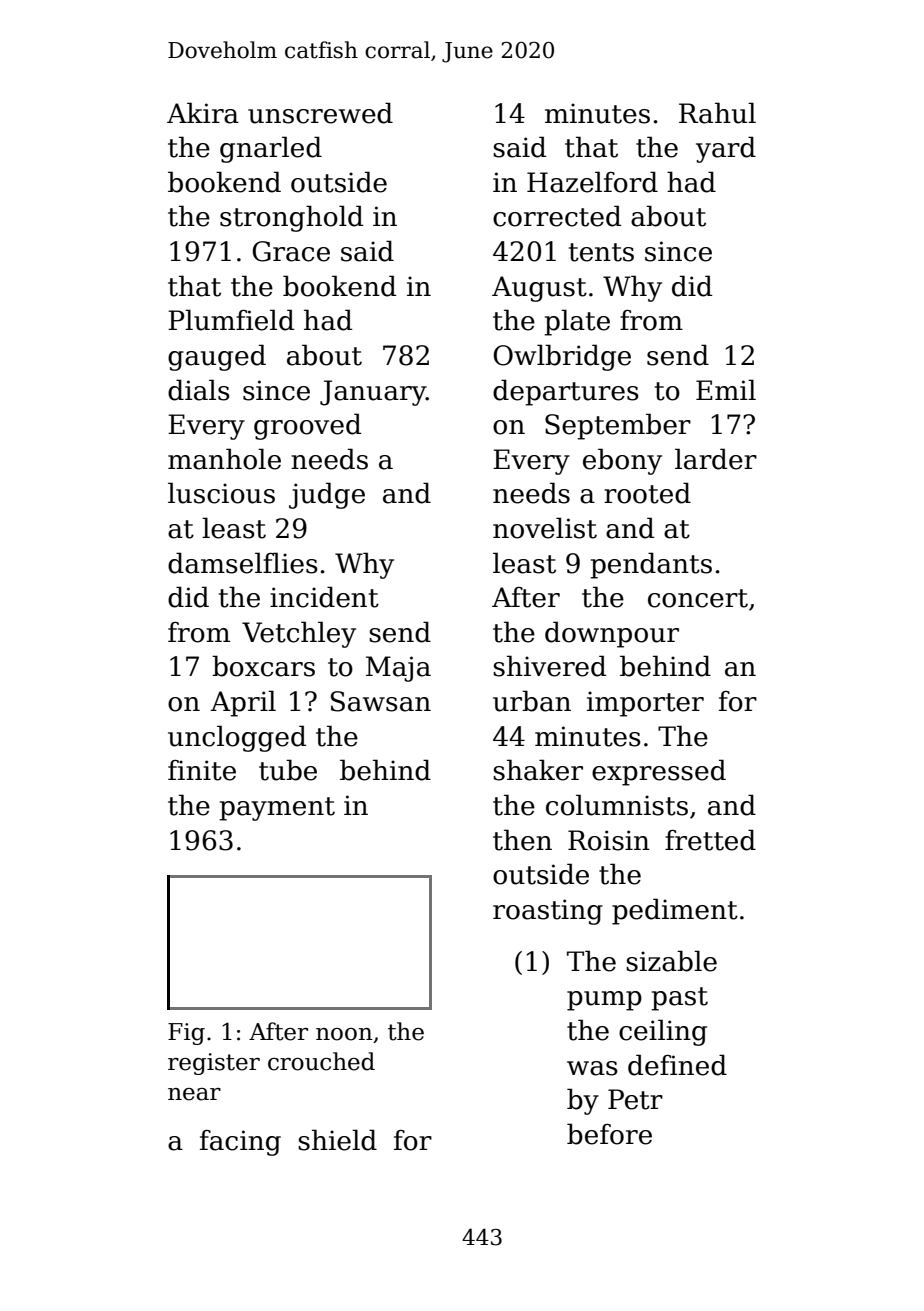  What do you see at coordinates (601, 252) in the screenshot?
I see `tents` at bounding box center [601, 252].
